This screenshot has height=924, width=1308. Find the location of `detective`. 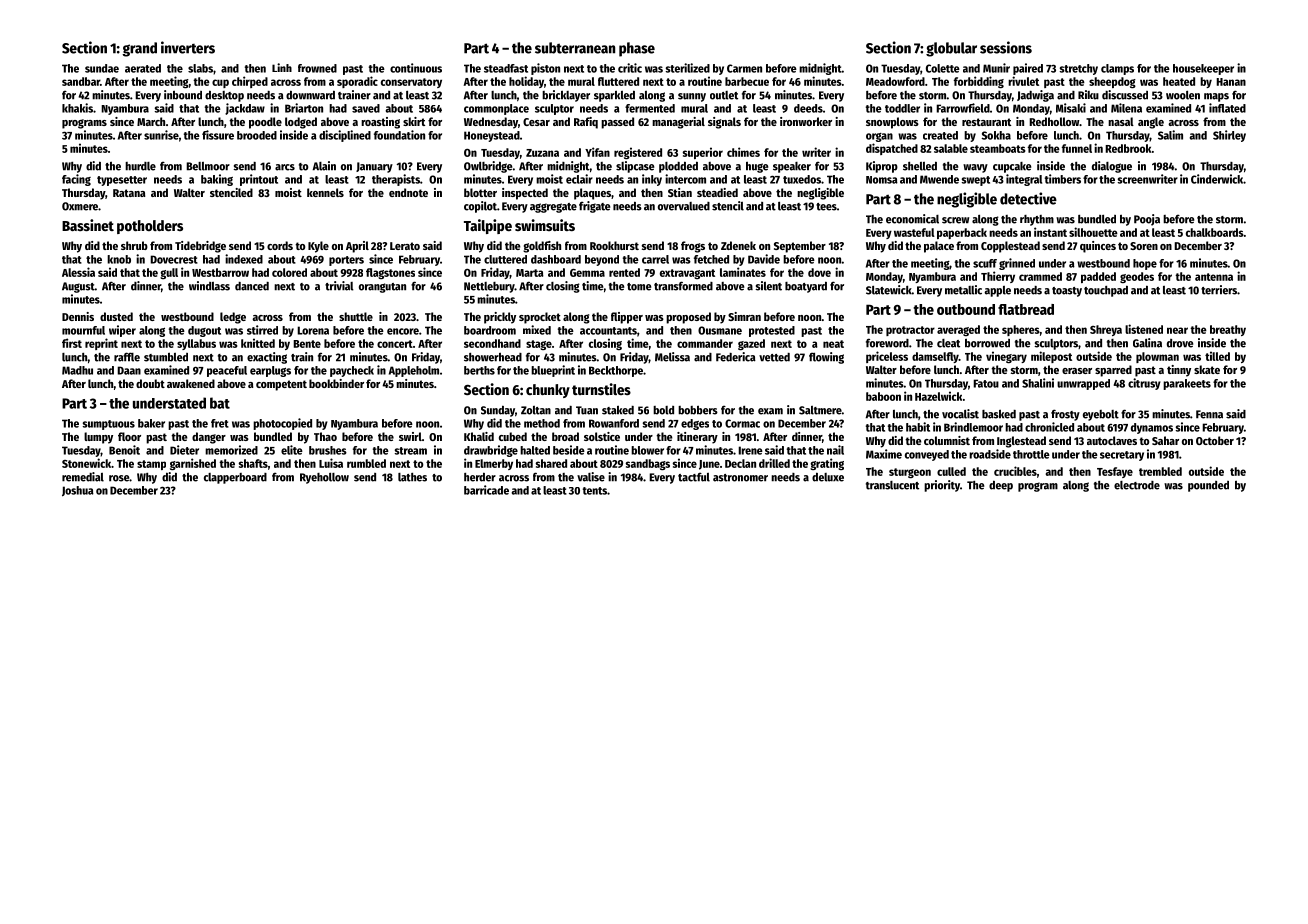

detective is located at coordinates (1028, 198).
